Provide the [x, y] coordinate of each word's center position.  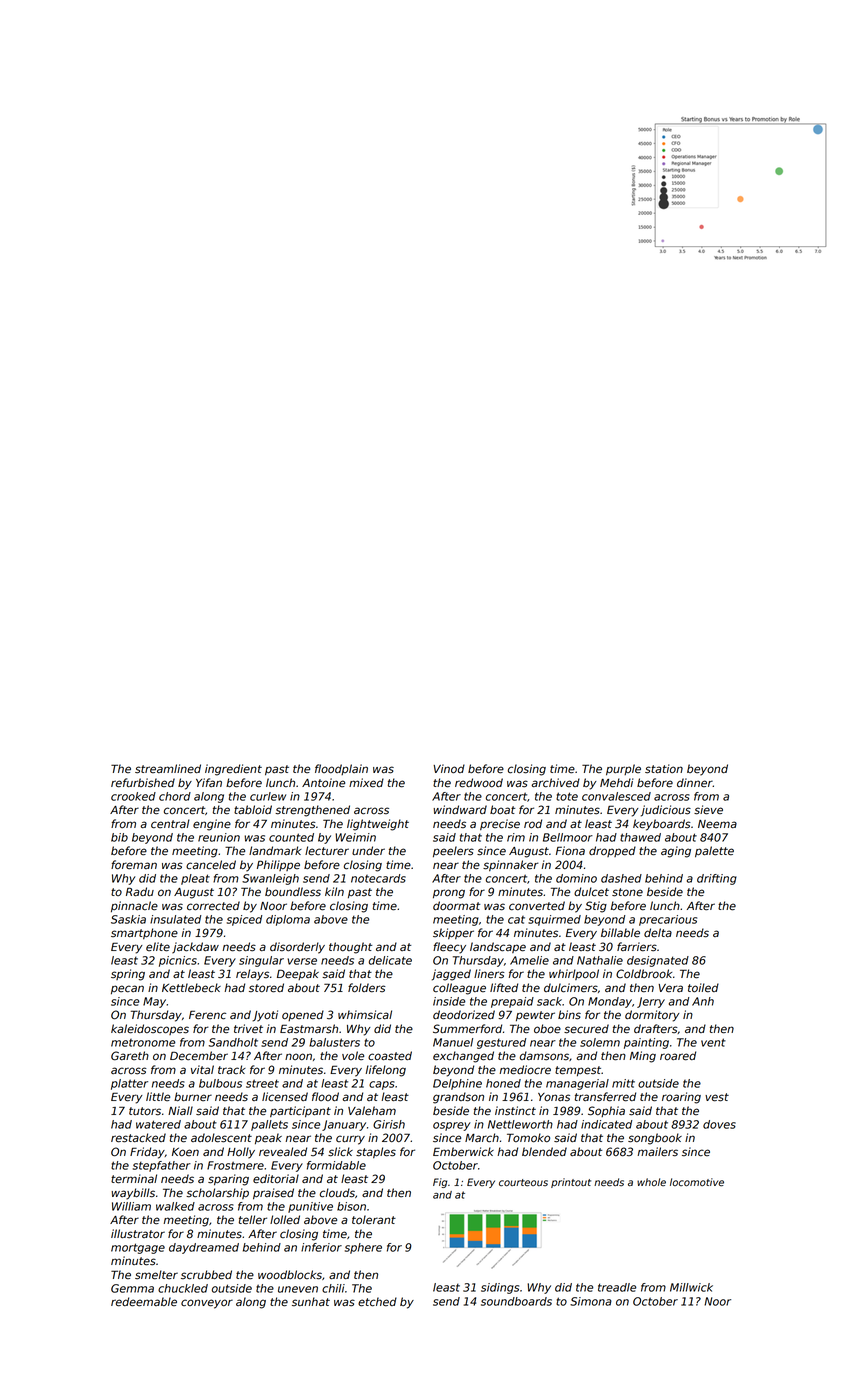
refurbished [143, 783]
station [664, 769]
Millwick [691, 1287]
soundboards [516, 1301]
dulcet [591, 892]
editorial [276, 1179]
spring [128, 975]
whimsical [365, 1015]
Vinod [449, 769]
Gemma [132, 1288]
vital [202, 1069]
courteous [523, 1183]
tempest [578, 1071]
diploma [288, 920]
